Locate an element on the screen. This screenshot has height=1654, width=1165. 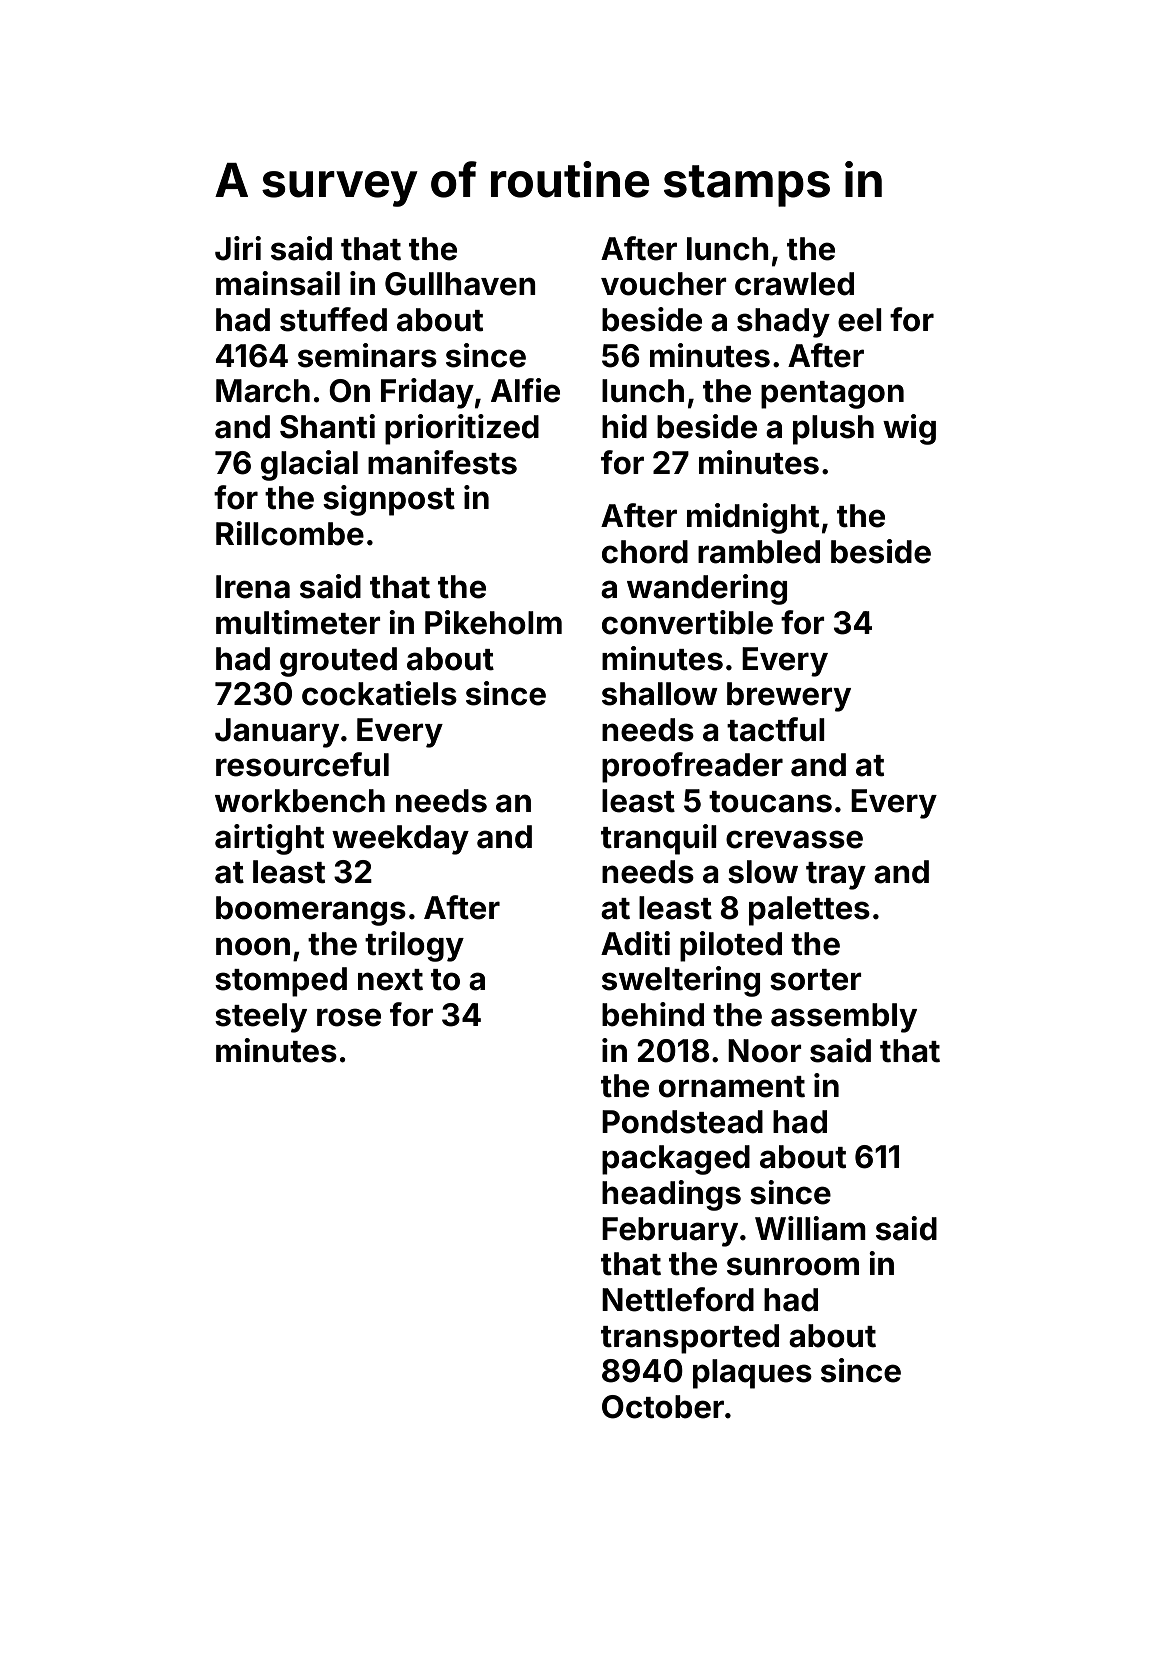
Jiri is located at coordinates (238, 248).
